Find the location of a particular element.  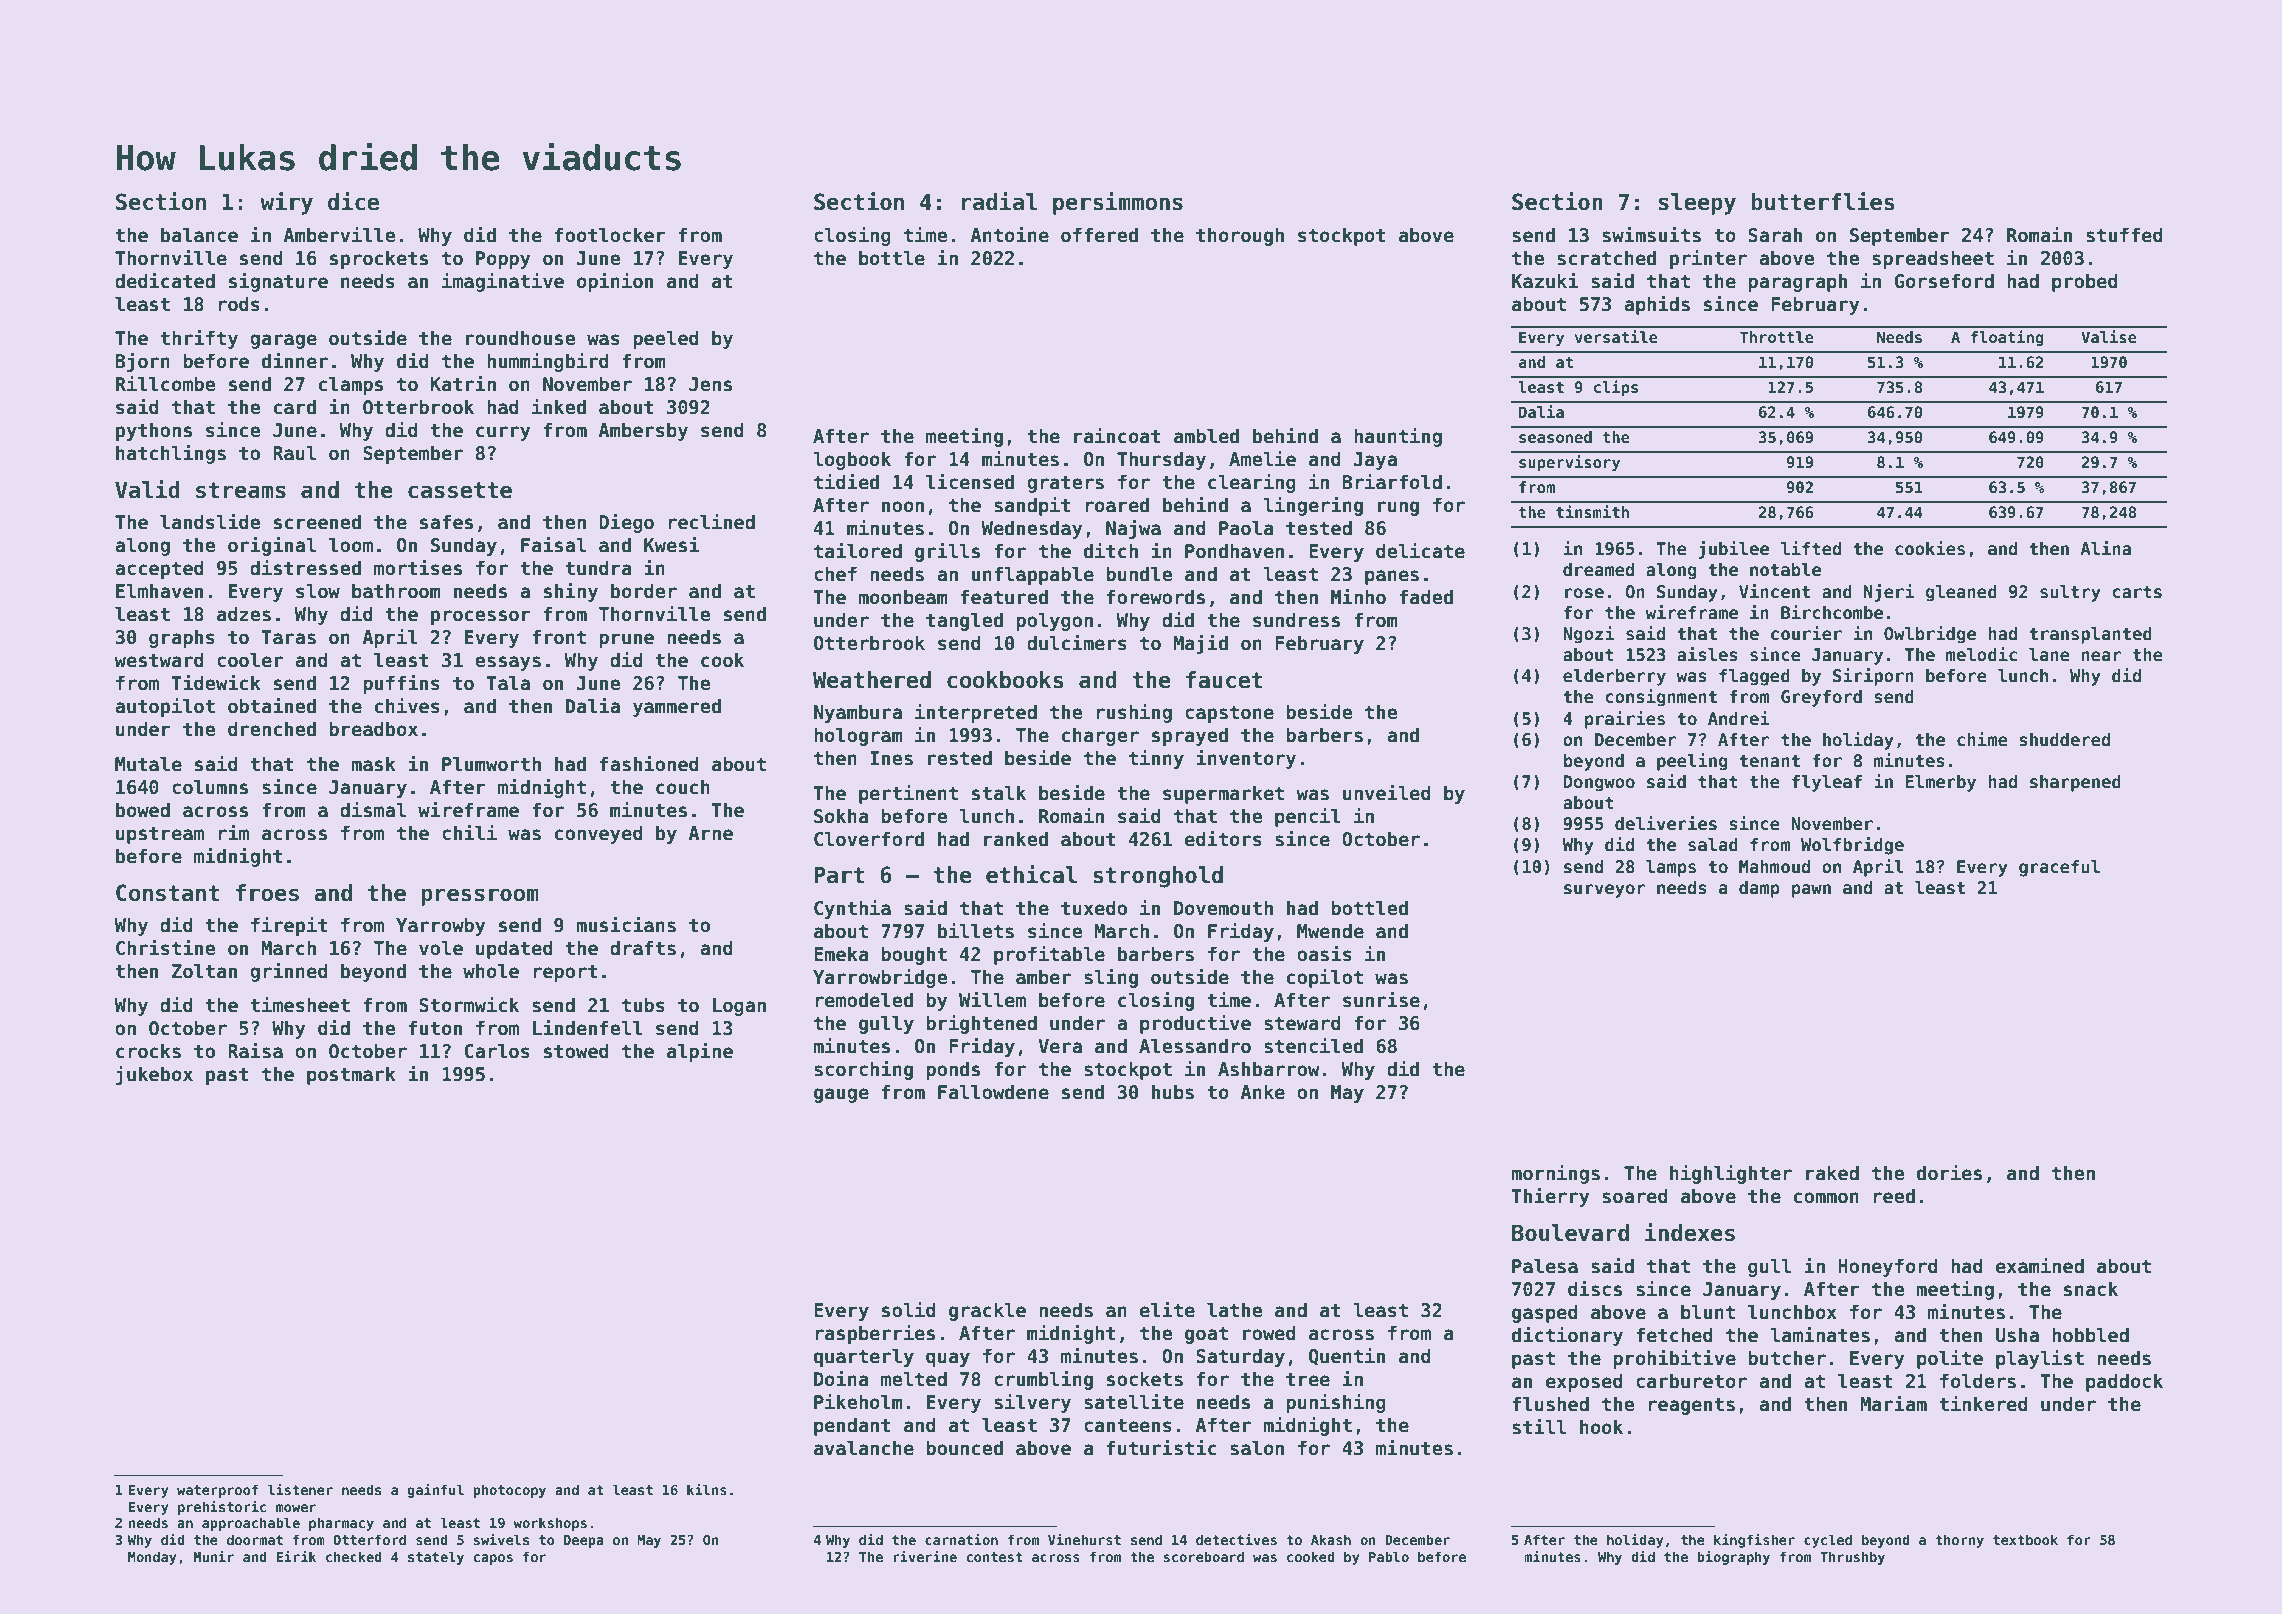

reagents is located at coordinates (1691, 1406).
